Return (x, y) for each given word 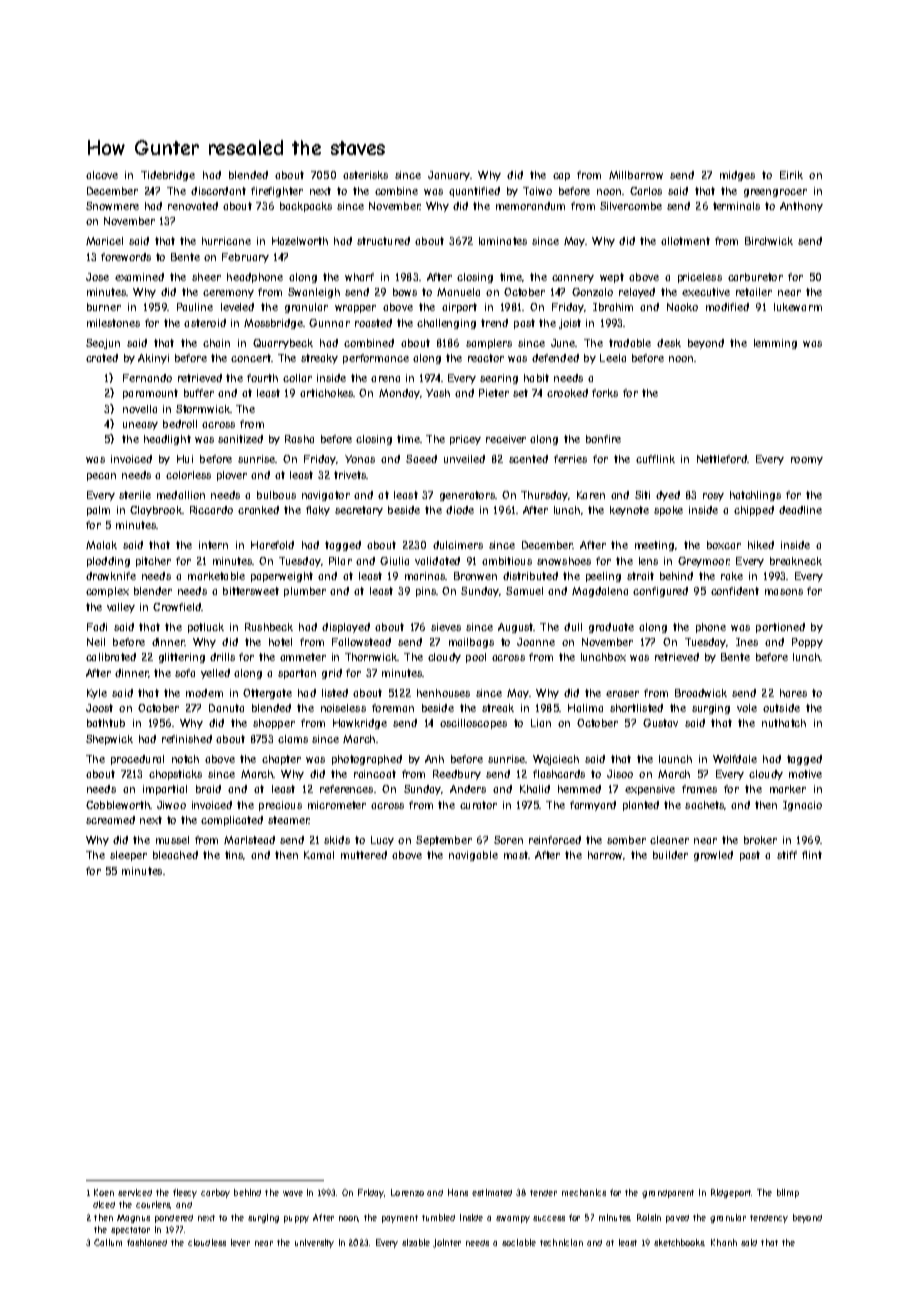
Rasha (299, 439)
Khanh (724, 1242)
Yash (438, 393)
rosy (713, 497)
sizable (416, 1242)
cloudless (207, 1242)
